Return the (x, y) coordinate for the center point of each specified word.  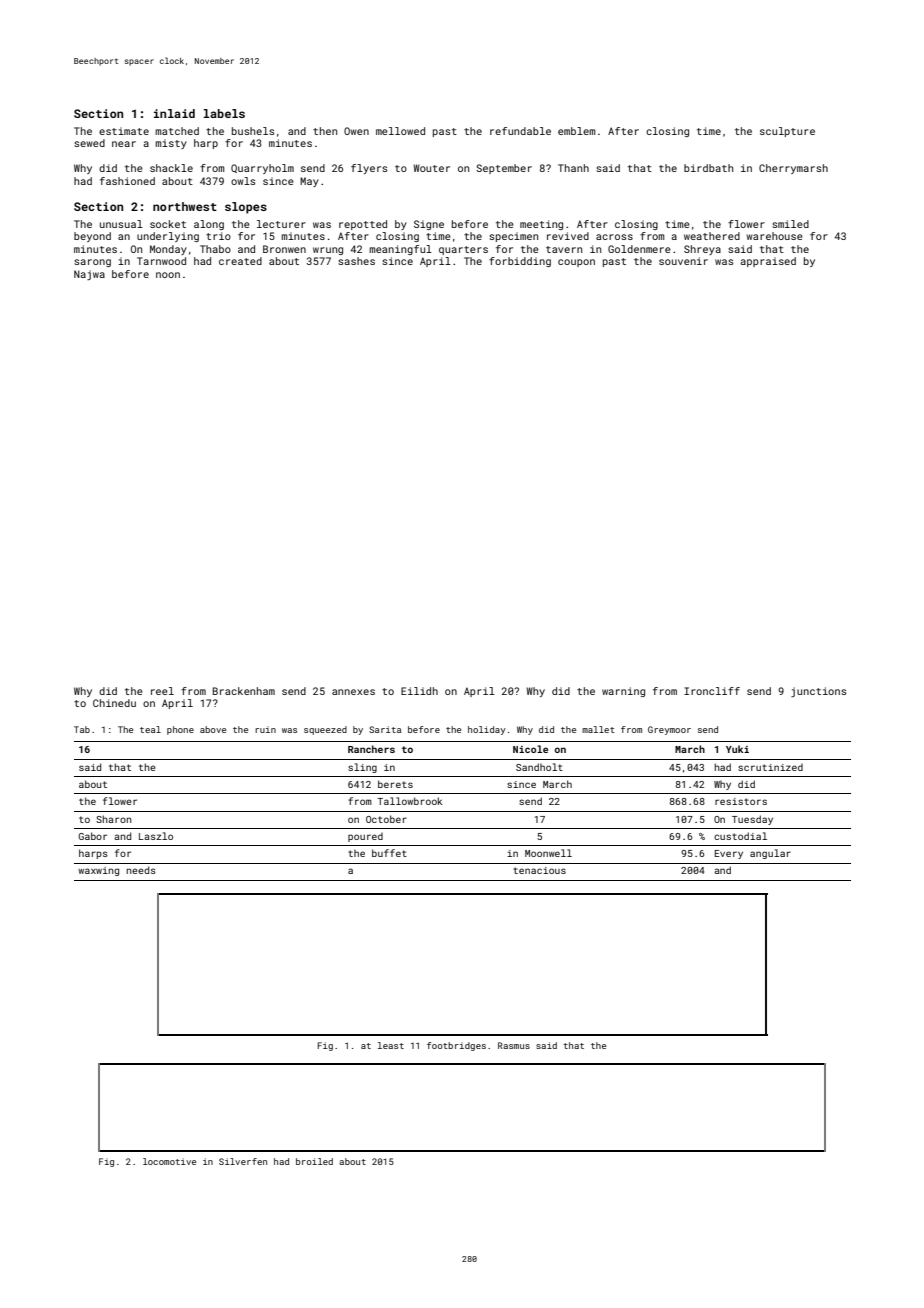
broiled (314, 1161)
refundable (520, 131)
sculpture (787, 132)
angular (770, 854)
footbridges (456, 1046)
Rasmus (514, 1045)
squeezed (325, 730)
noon (168, 275)
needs (141, 870)
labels (224, 113)
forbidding (520, 262)
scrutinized (770, 767)
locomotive (169, 1161)
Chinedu (114, 703)
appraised (768, 262)
